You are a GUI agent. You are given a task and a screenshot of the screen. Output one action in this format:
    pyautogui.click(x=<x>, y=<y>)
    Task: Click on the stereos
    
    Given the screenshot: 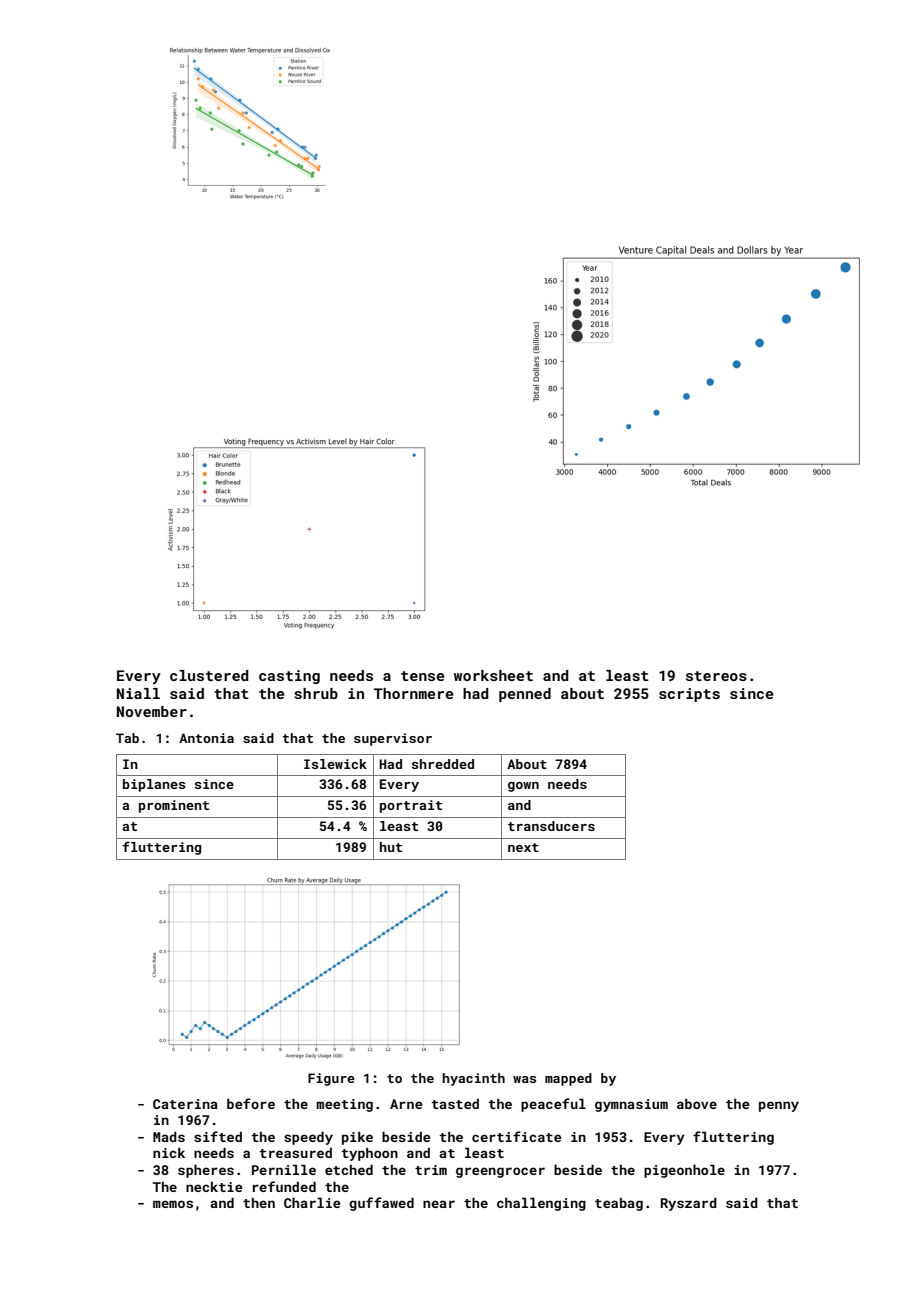 What is the action you would take?
    pyautogui.click(x=716, y=676)
